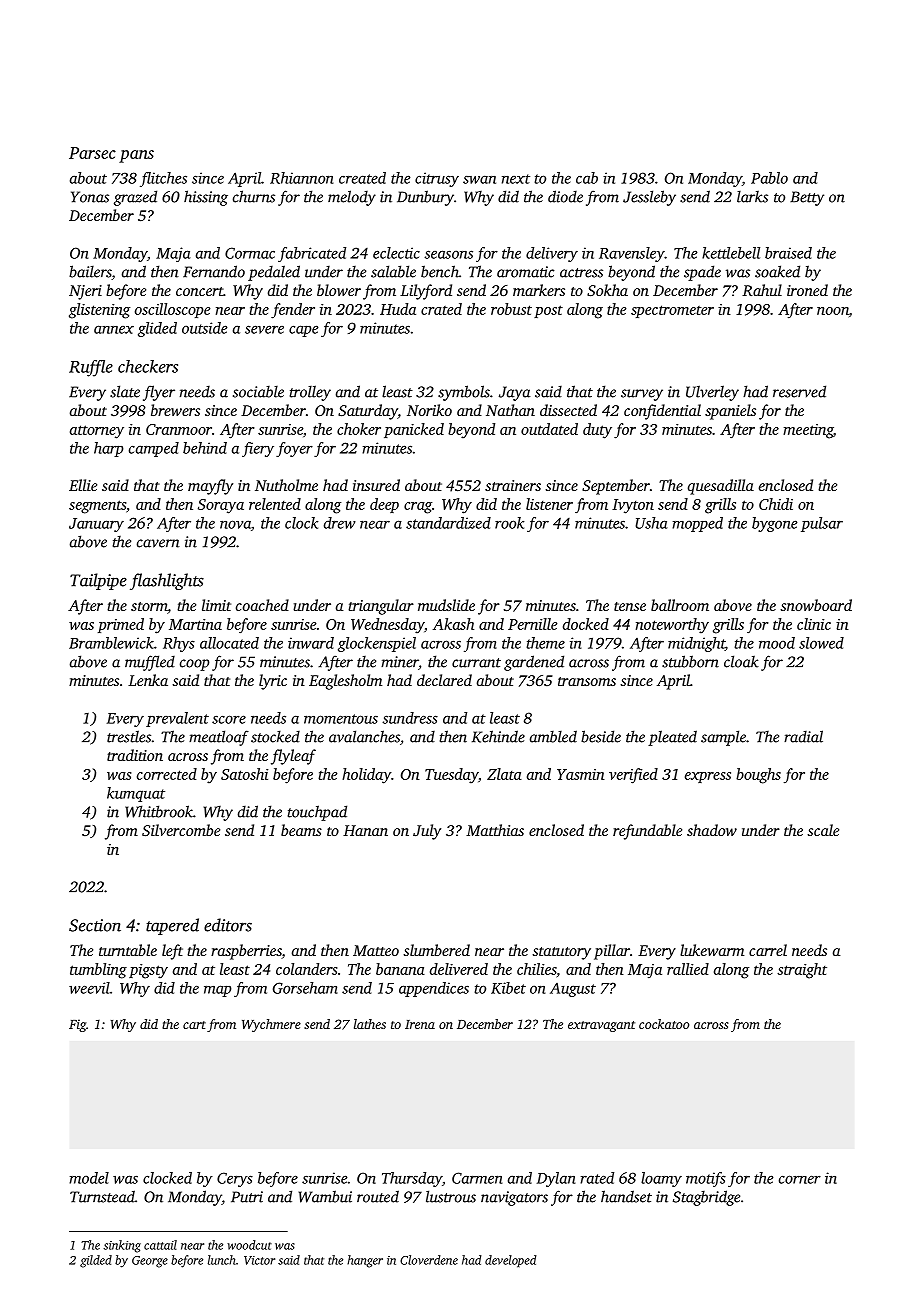 This document has width=924, height=1314. What do you see at coordinates (706, 1198) in the document?
I see `Stagbridge` at bounding box center [706, 1198].
